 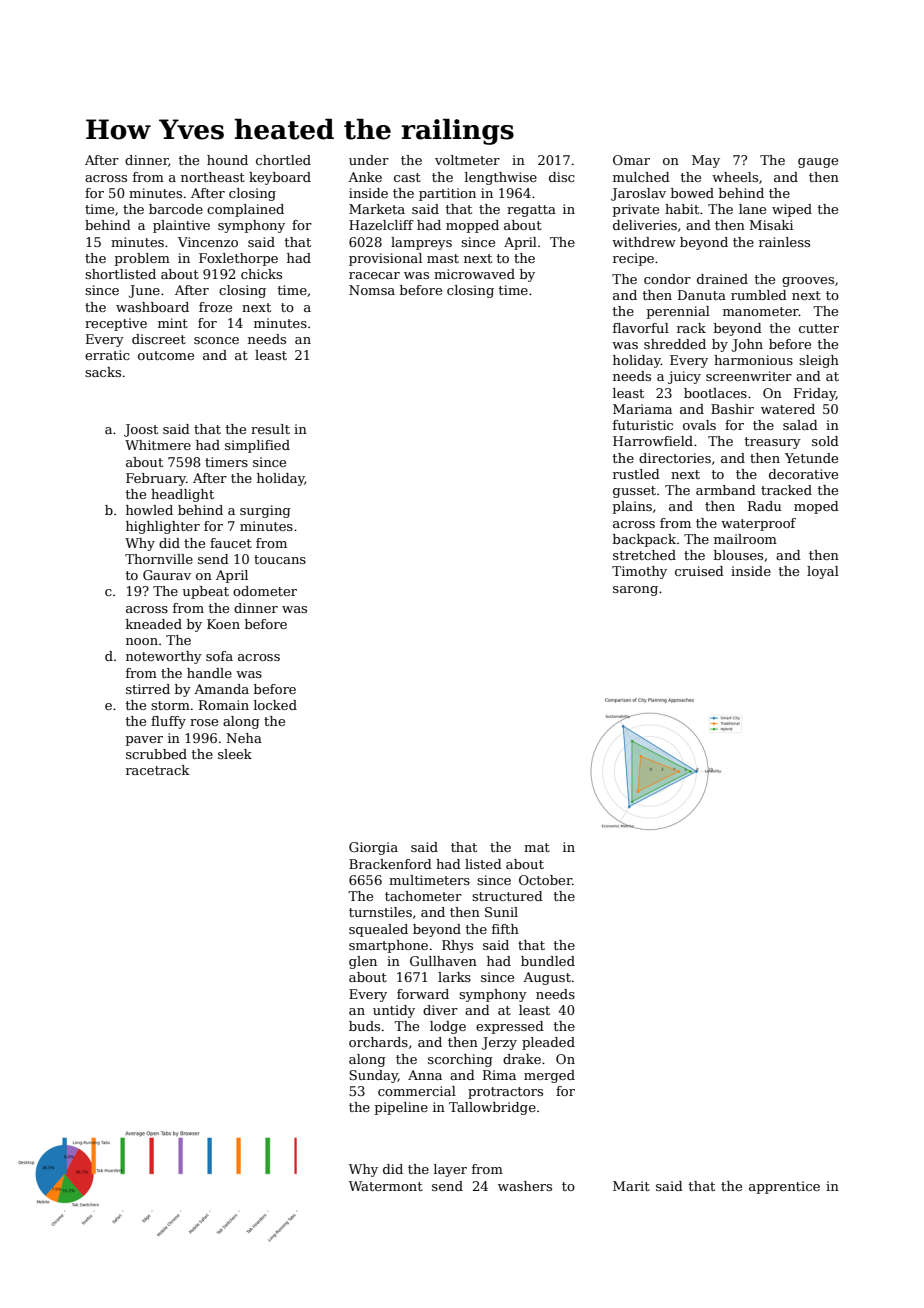 I want to click on howled, so click(x=149, y=510).
